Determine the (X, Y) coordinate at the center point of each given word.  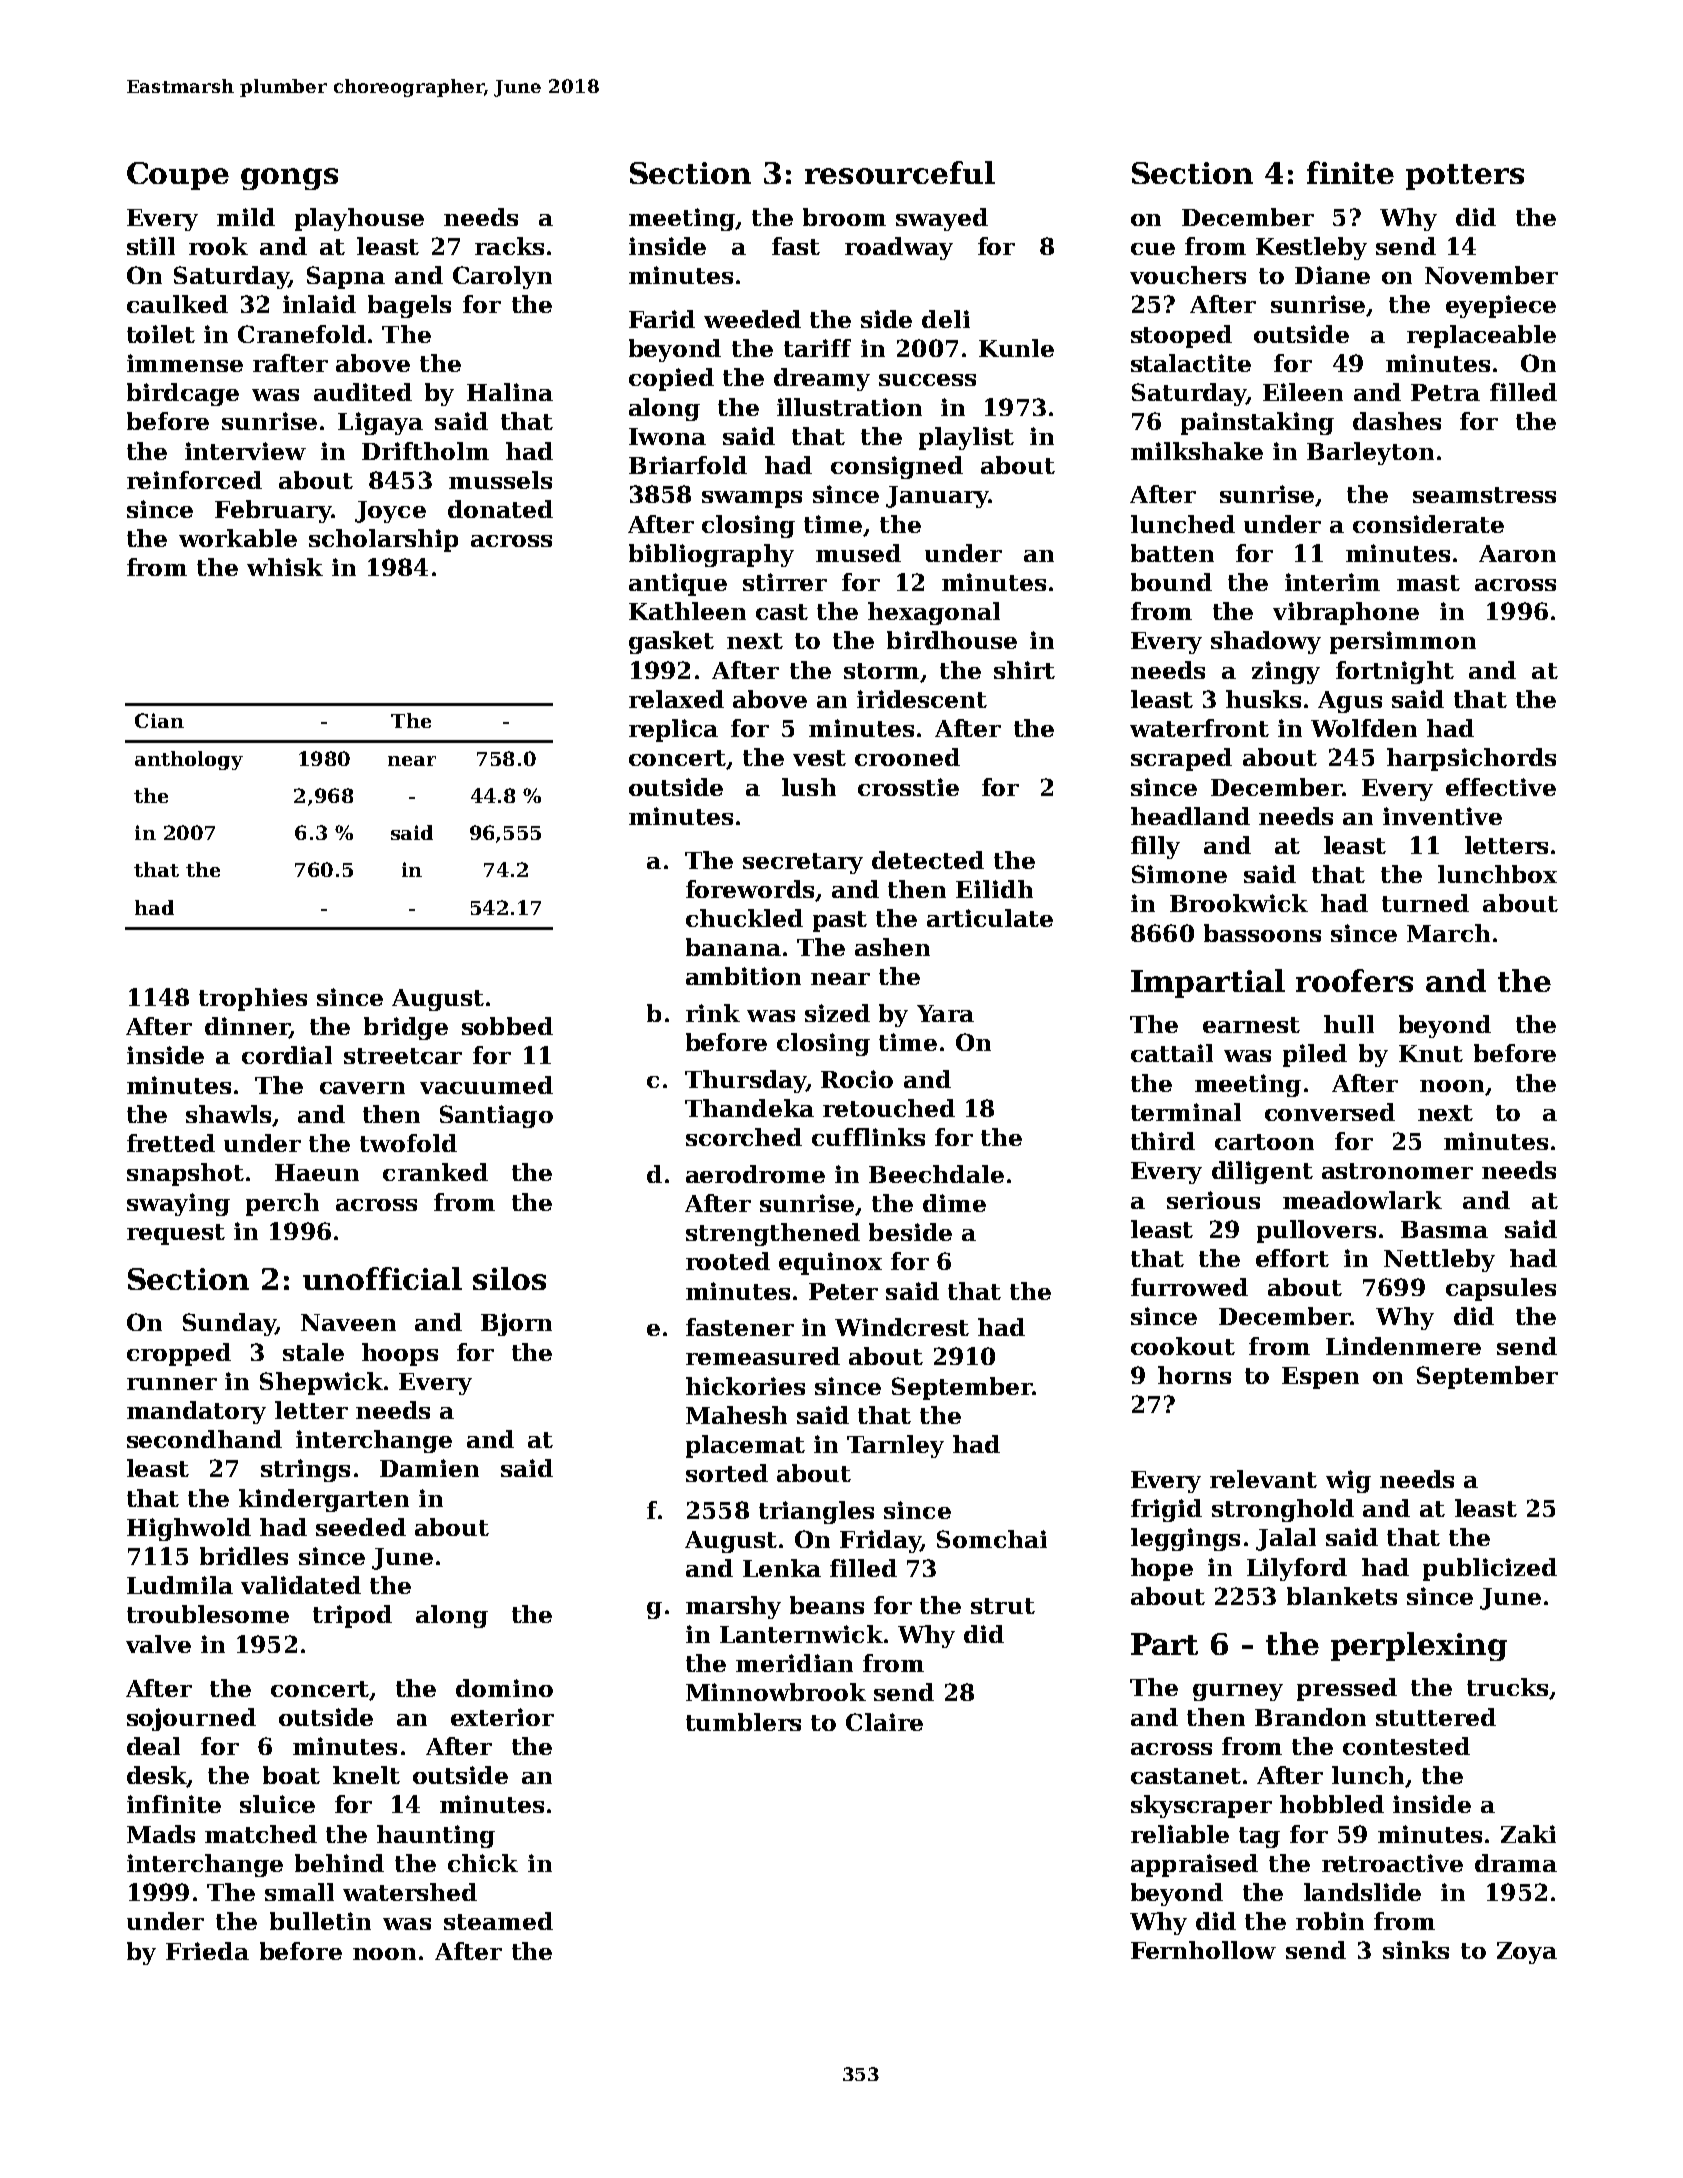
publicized (1490, 1569)
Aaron (1517, 553)
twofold (408, 1143)
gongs (289, 179)
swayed (942, 219)
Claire (884, 1722)
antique (678, 584)
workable (238, 538)
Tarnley (895, 1446)
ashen (892, 947)
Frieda (207, 1951)
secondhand (204, 1439)
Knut (1431, 1053)
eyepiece (1501, 306)
